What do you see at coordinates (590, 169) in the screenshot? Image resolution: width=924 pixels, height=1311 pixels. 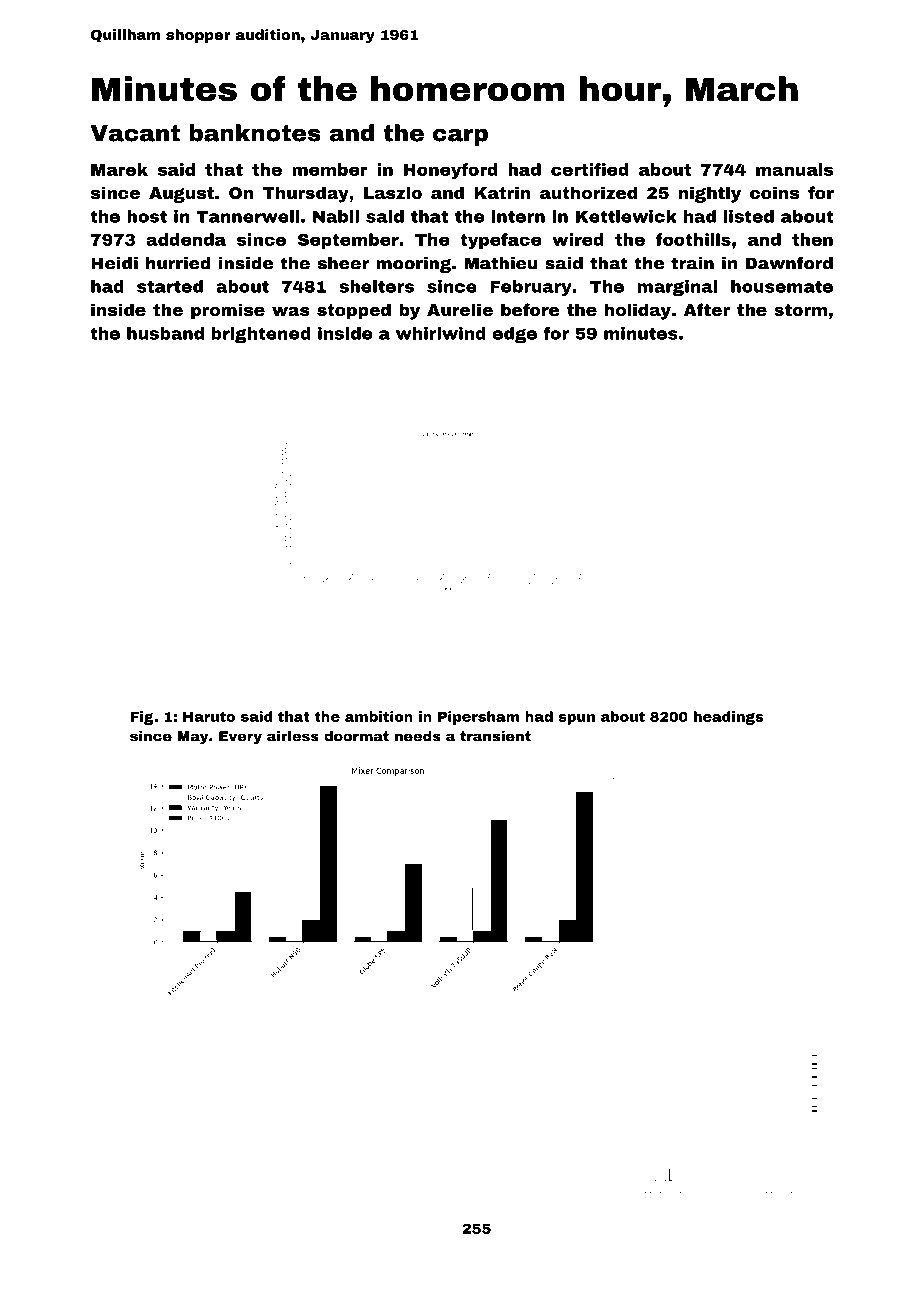 I see `certified` at bounding box center [590, 169].
